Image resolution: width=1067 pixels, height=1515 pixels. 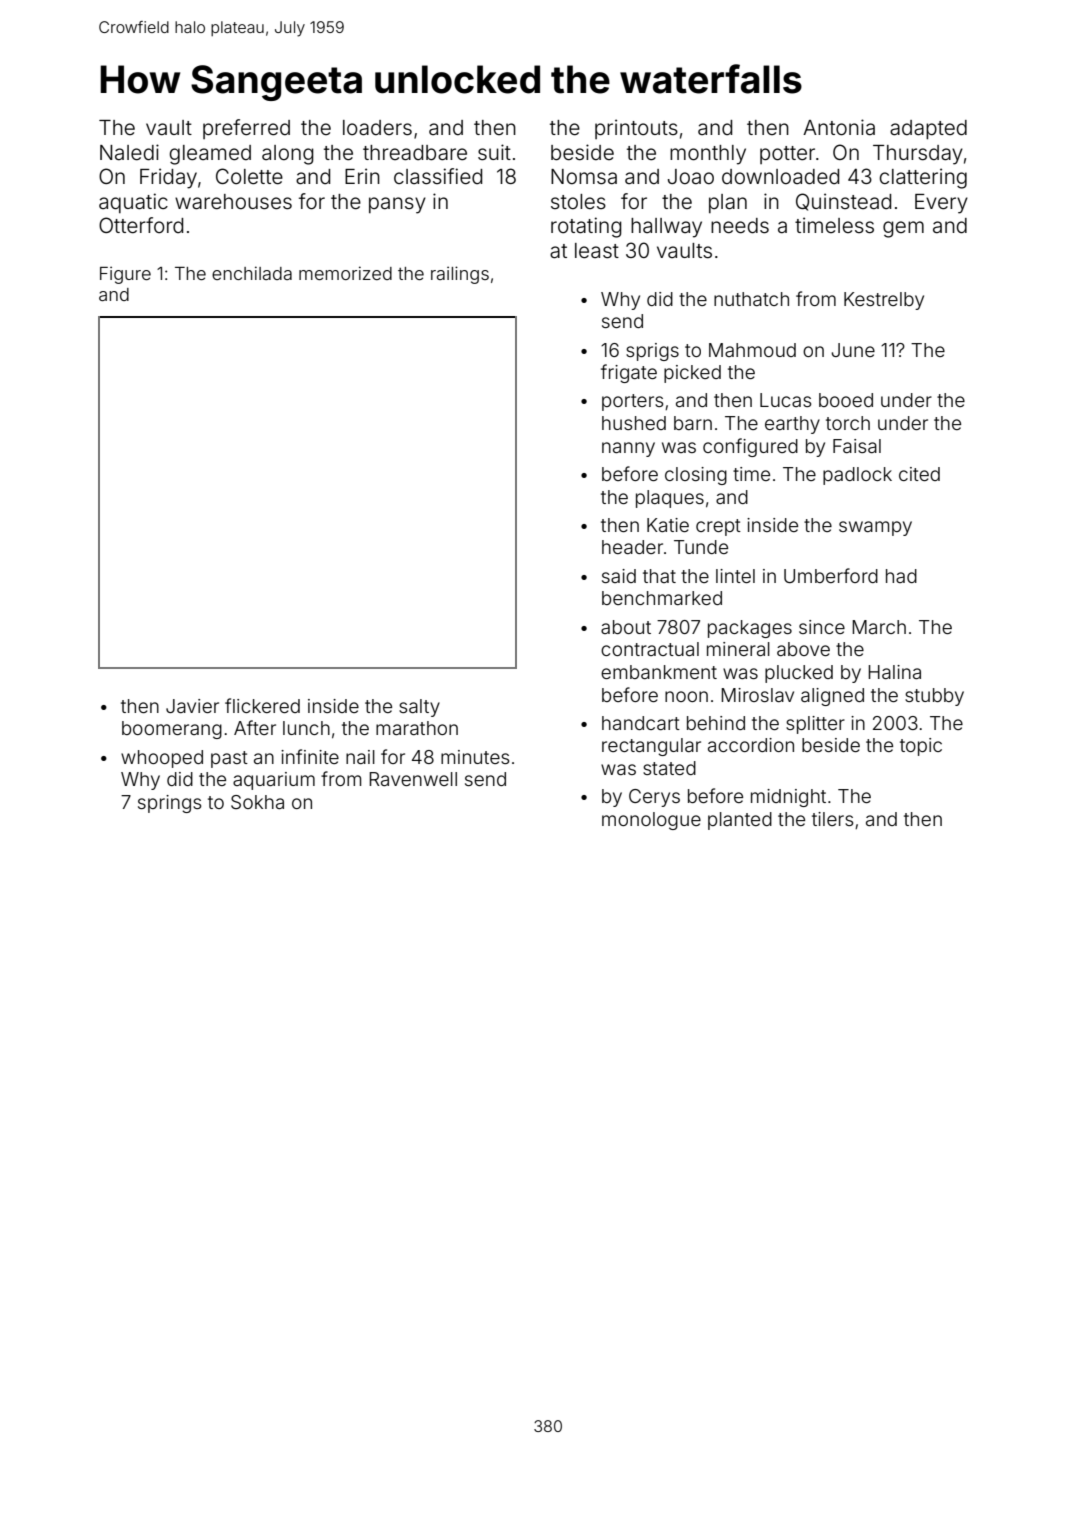 What do you see at coordinates (619, 576) in the screenshot?
I see `said` at bounding box center [619, 576].
